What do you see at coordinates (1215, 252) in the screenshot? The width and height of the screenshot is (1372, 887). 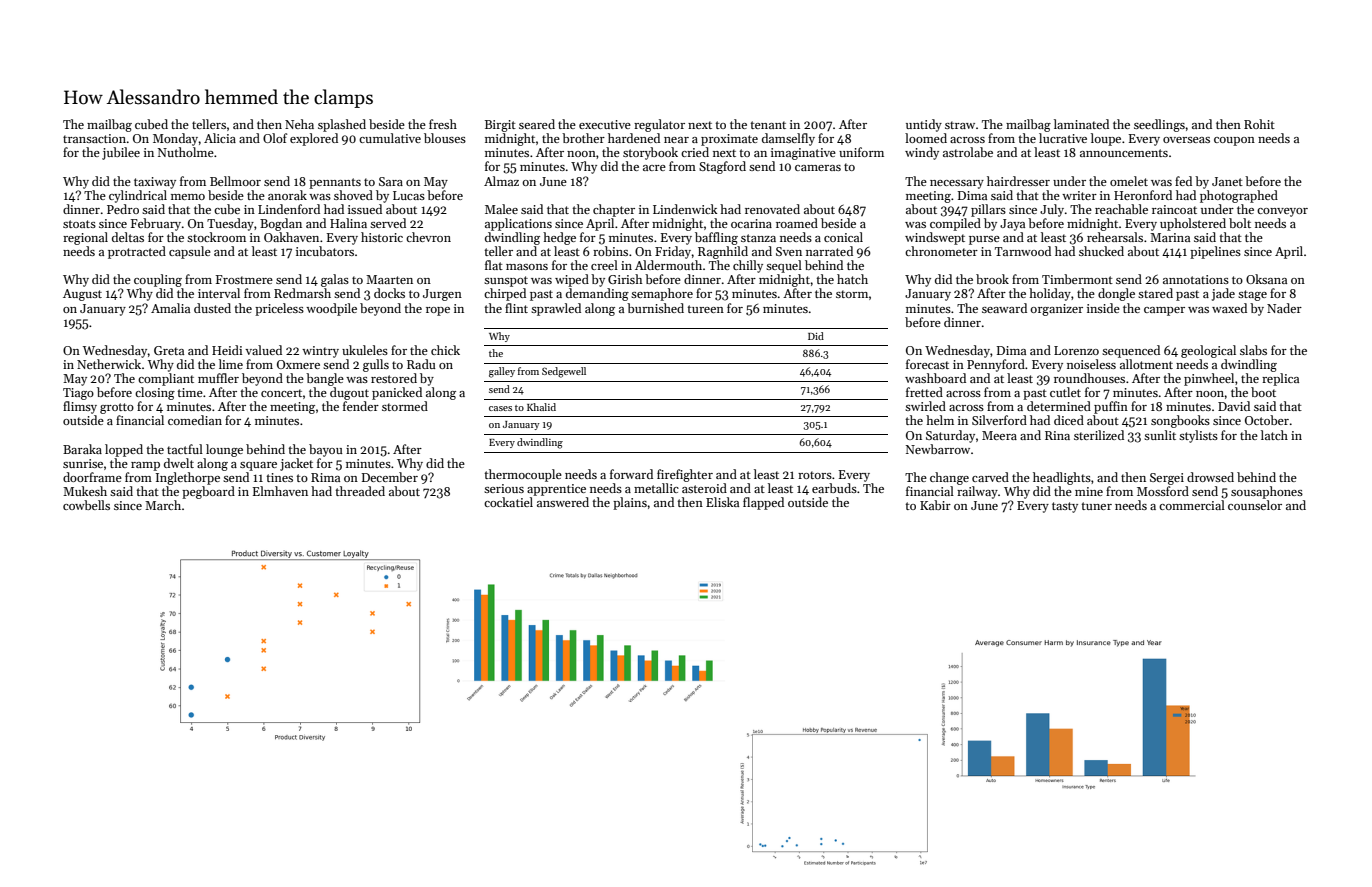 I see `pipelines` at bounding box center [1215, 252].
